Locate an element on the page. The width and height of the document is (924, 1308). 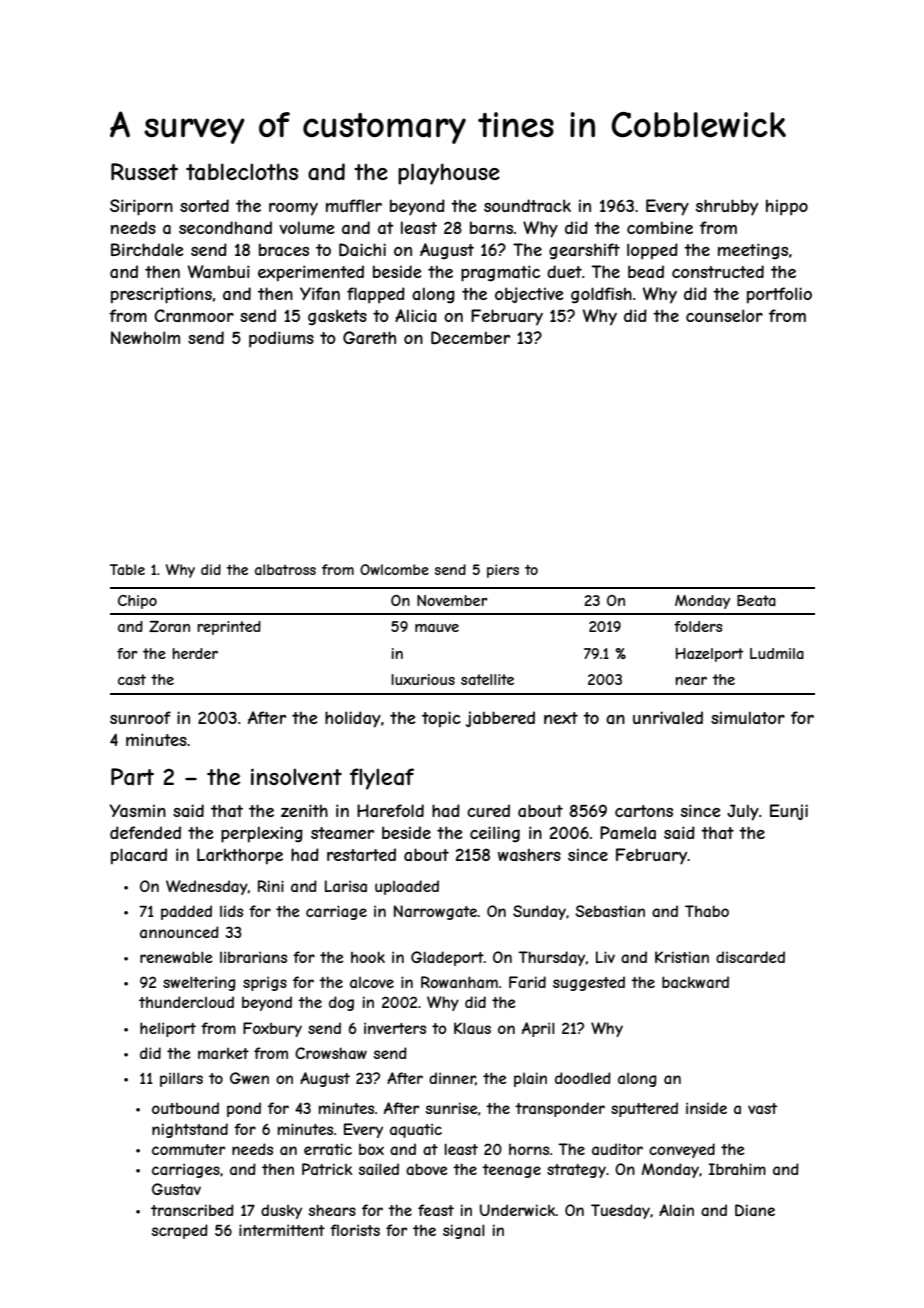
Tuesday is located at coordinates (620, 1211).
